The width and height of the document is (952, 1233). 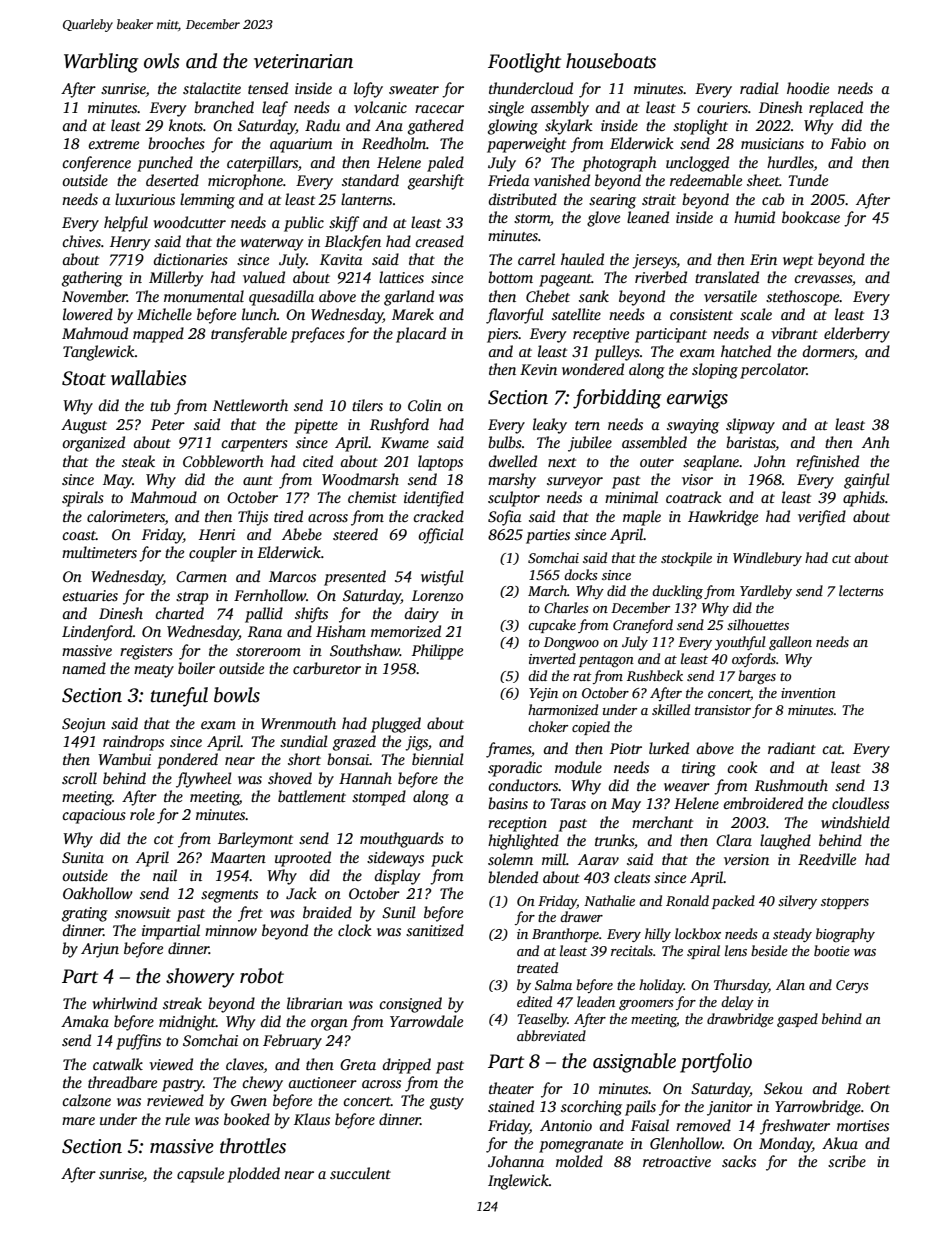 What do you see at coordinates (81, 241) in the document?
I see `chives` at bounding box center [81, 241].
